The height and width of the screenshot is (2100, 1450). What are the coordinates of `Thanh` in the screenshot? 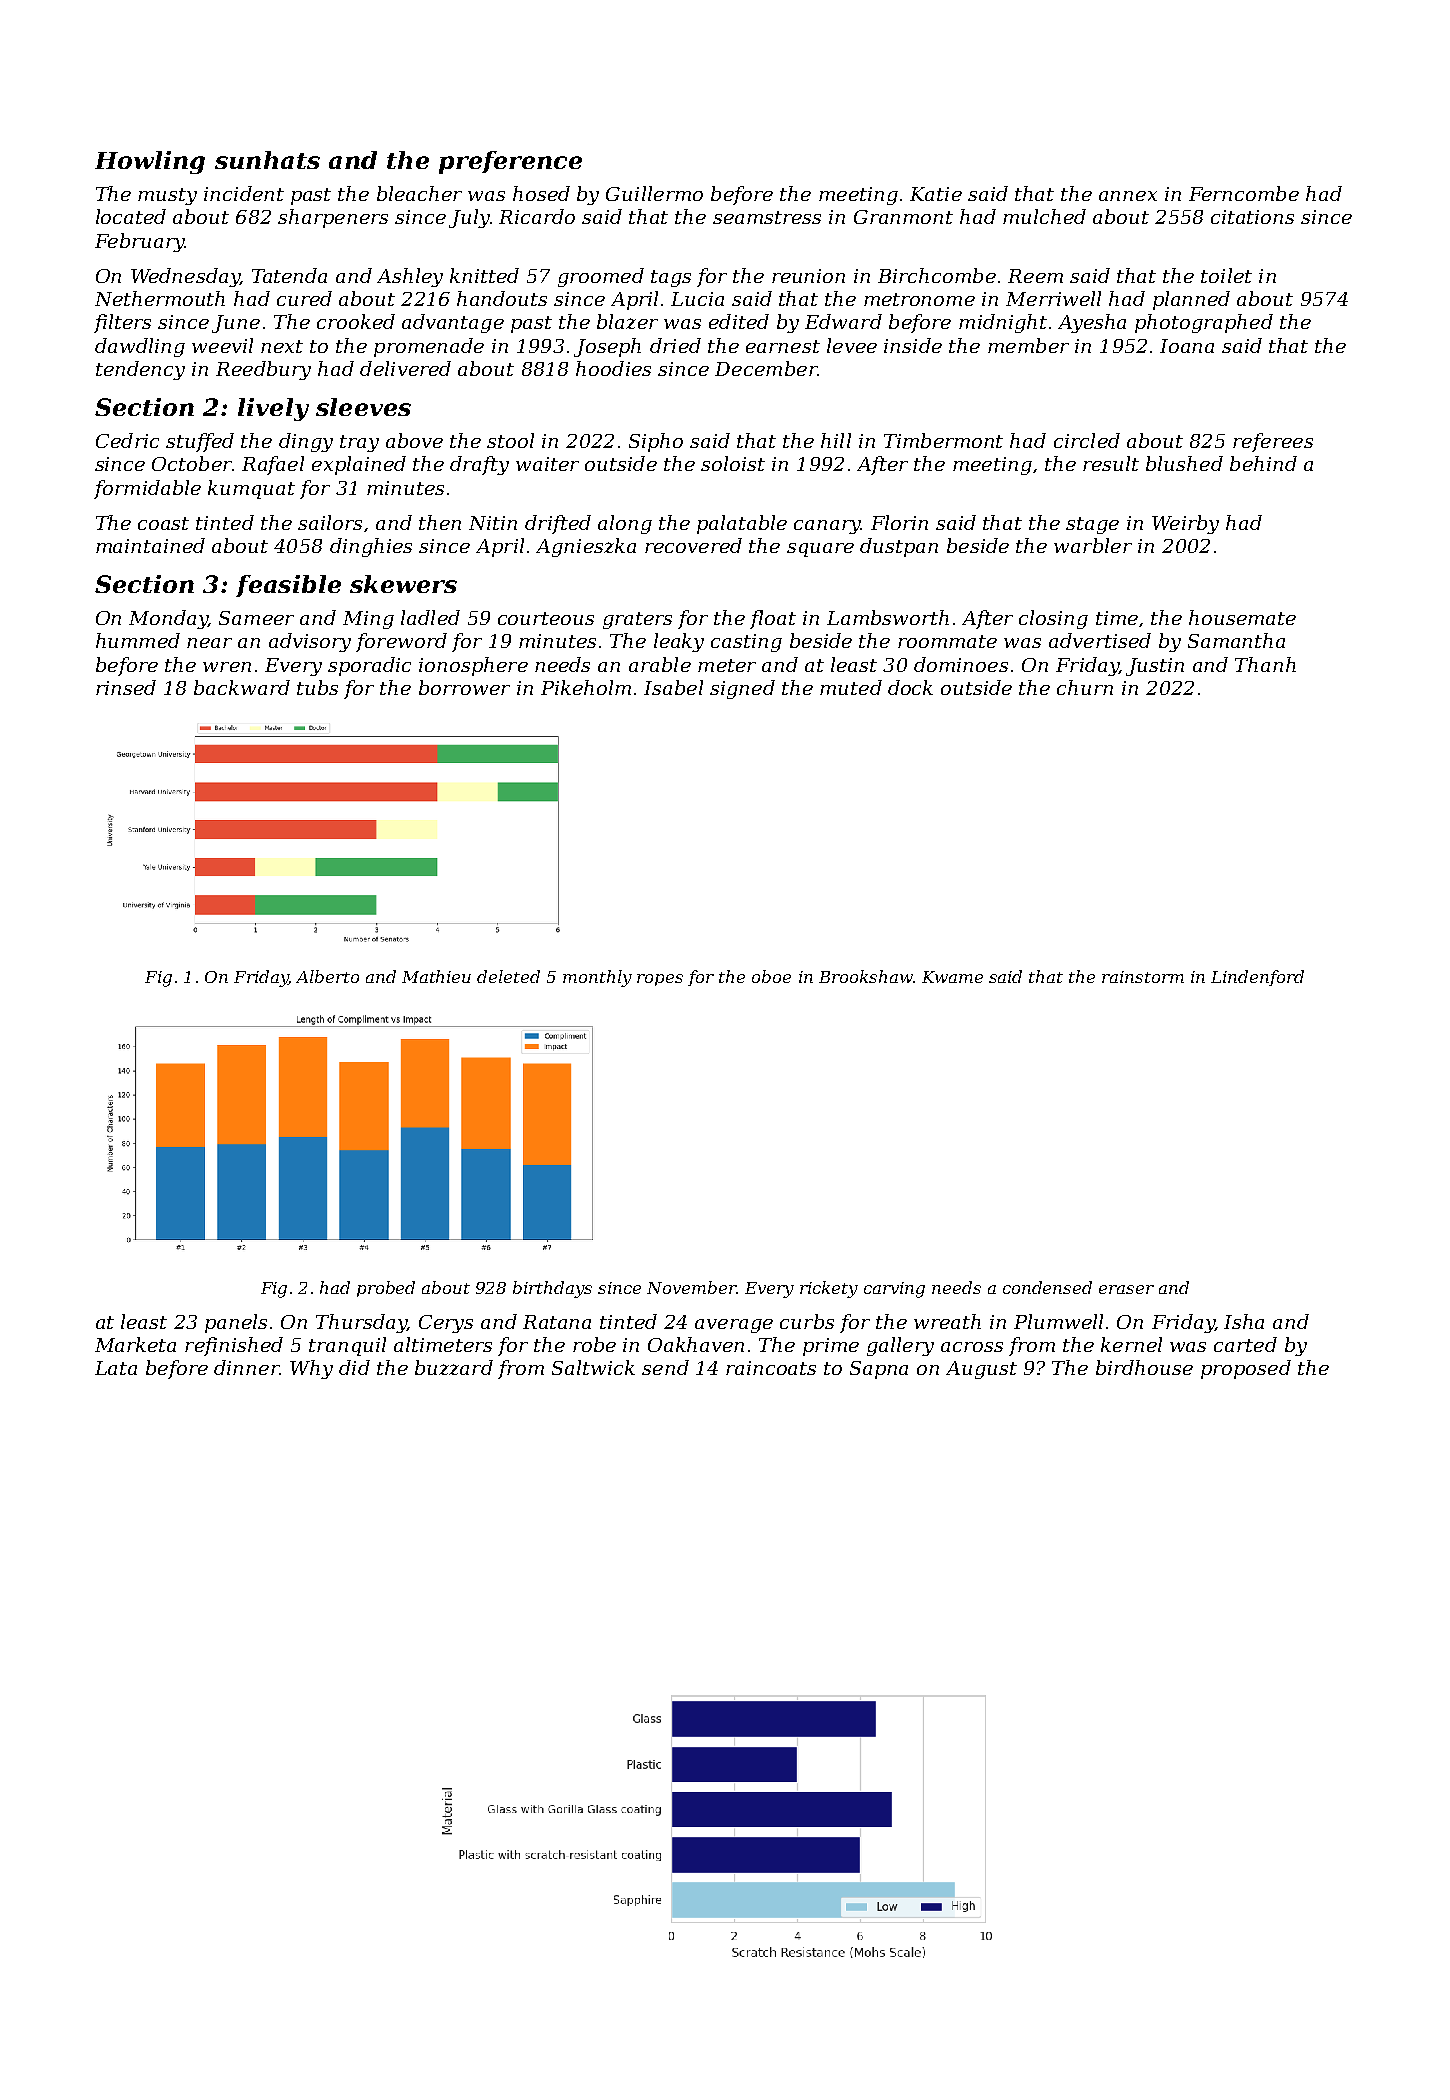 It's located at (1265, 664).
